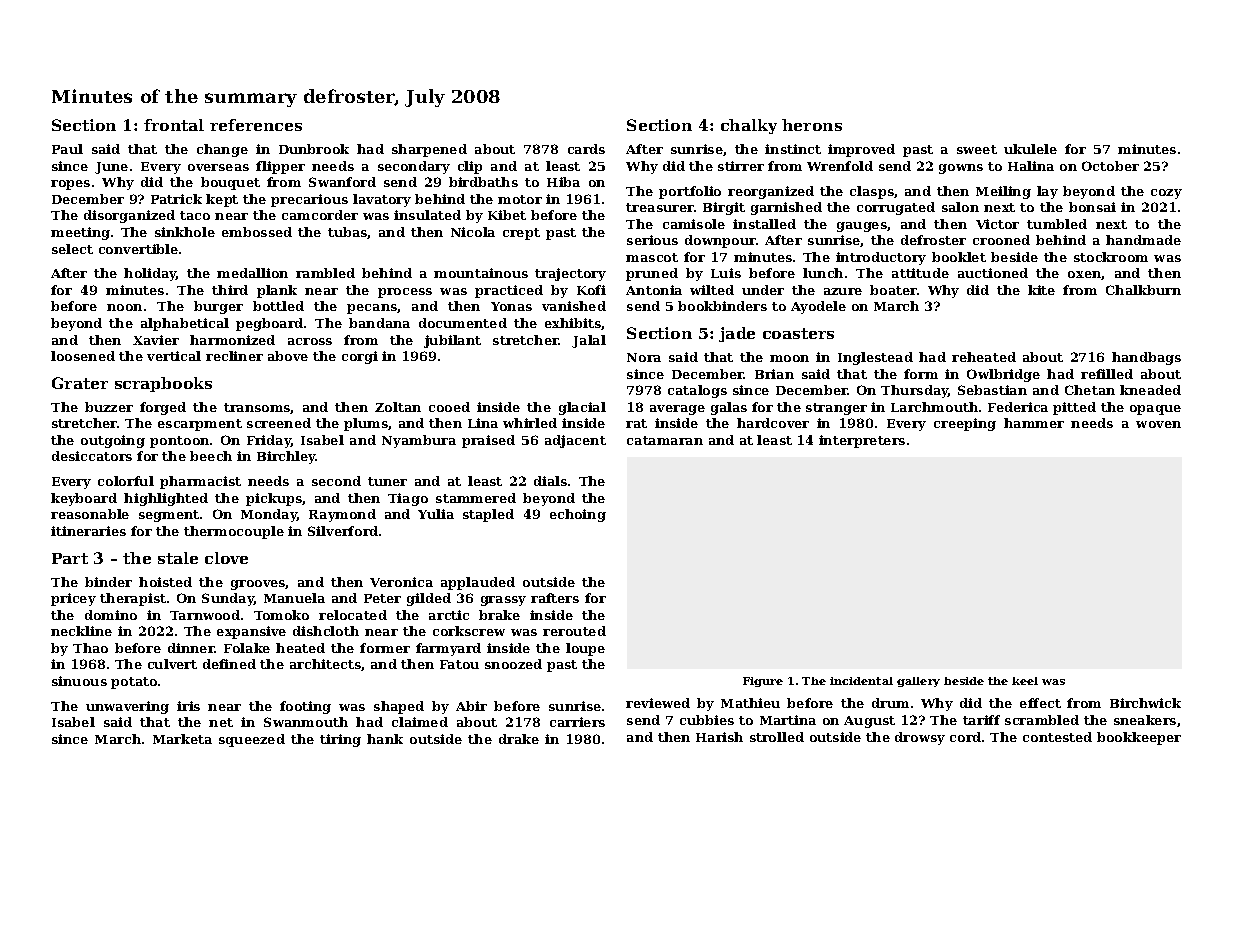 This page has height=952, width=1233. What do you see at coordinates (574, 631) in the page?
I see `rerouted` at bounding box center [574, 631].
